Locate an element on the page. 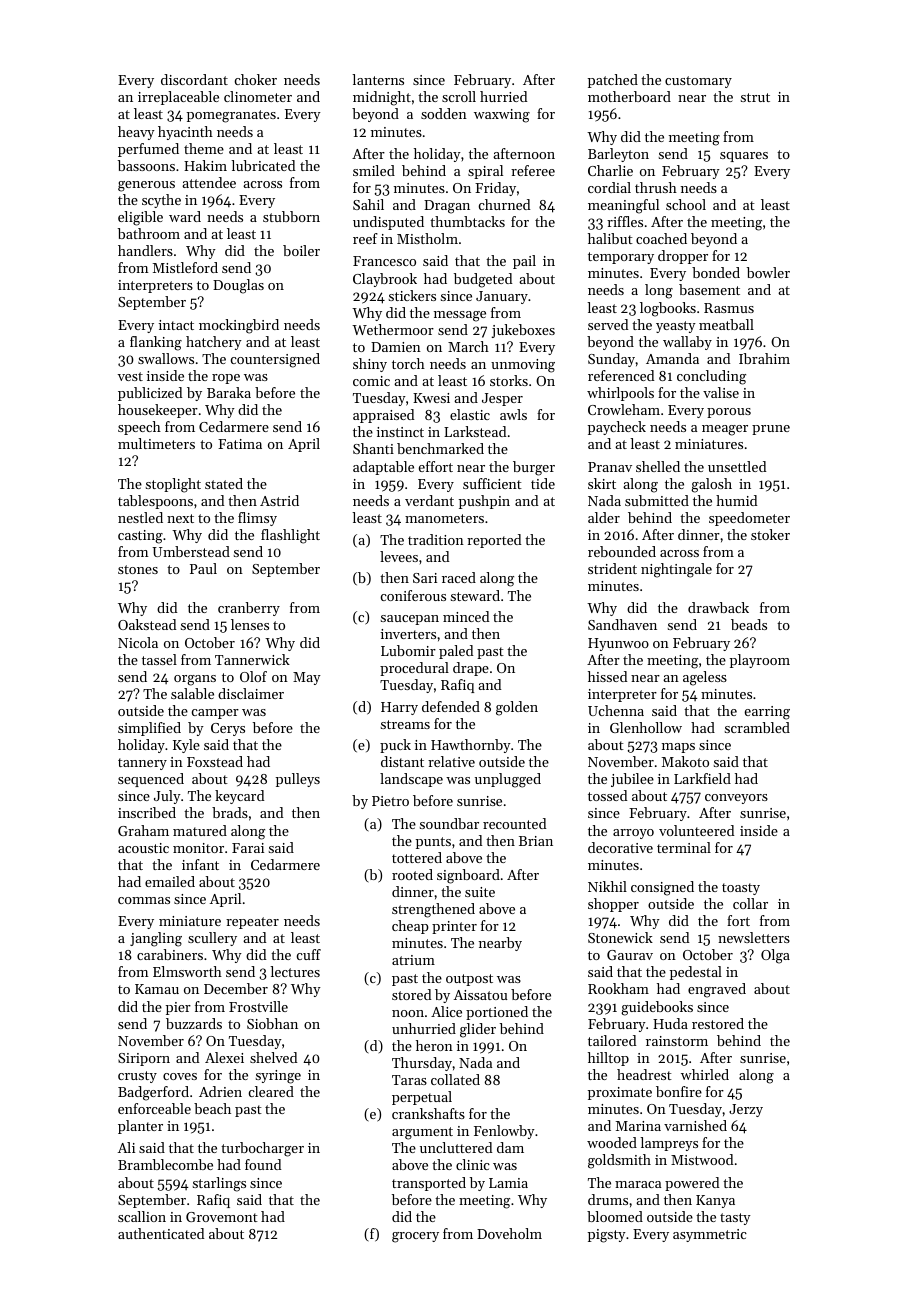 The height and width of the document is (1316, 908). crankshafts is located at coordinates (428, 1113).
